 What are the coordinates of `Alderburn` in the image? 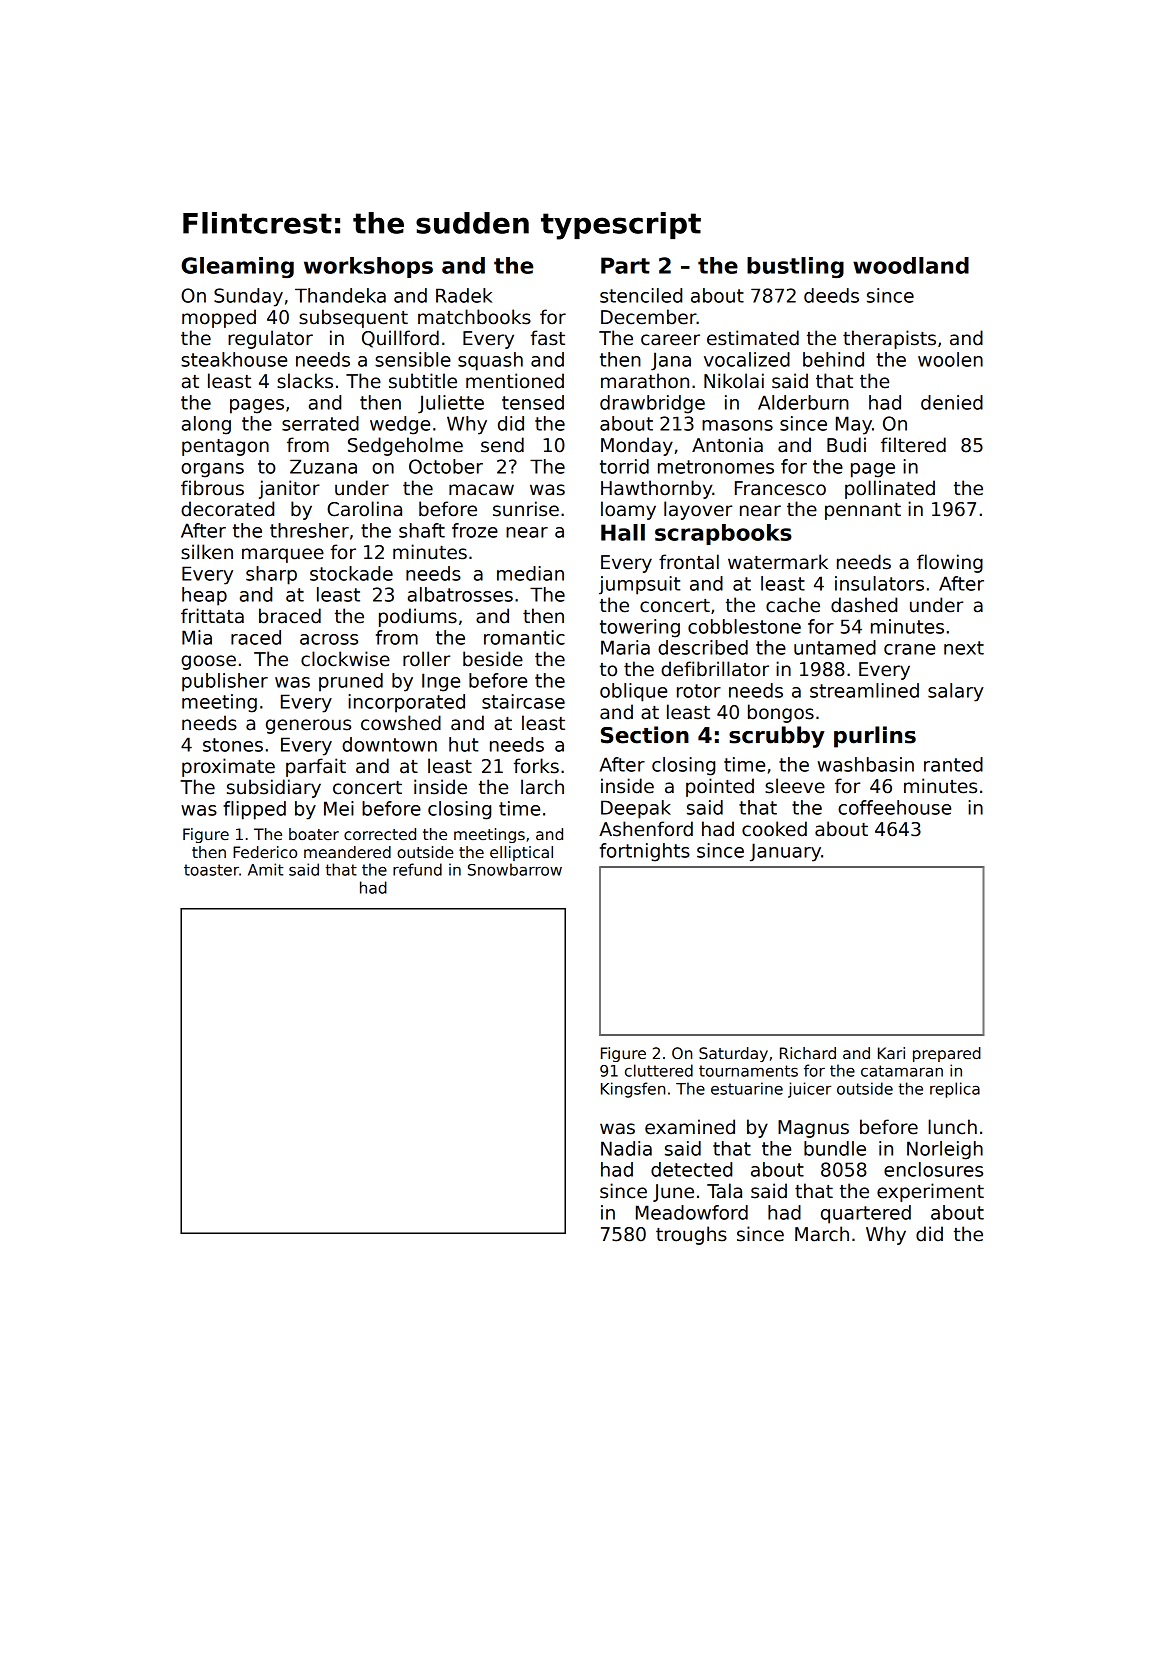 It's located at (803, 402).
